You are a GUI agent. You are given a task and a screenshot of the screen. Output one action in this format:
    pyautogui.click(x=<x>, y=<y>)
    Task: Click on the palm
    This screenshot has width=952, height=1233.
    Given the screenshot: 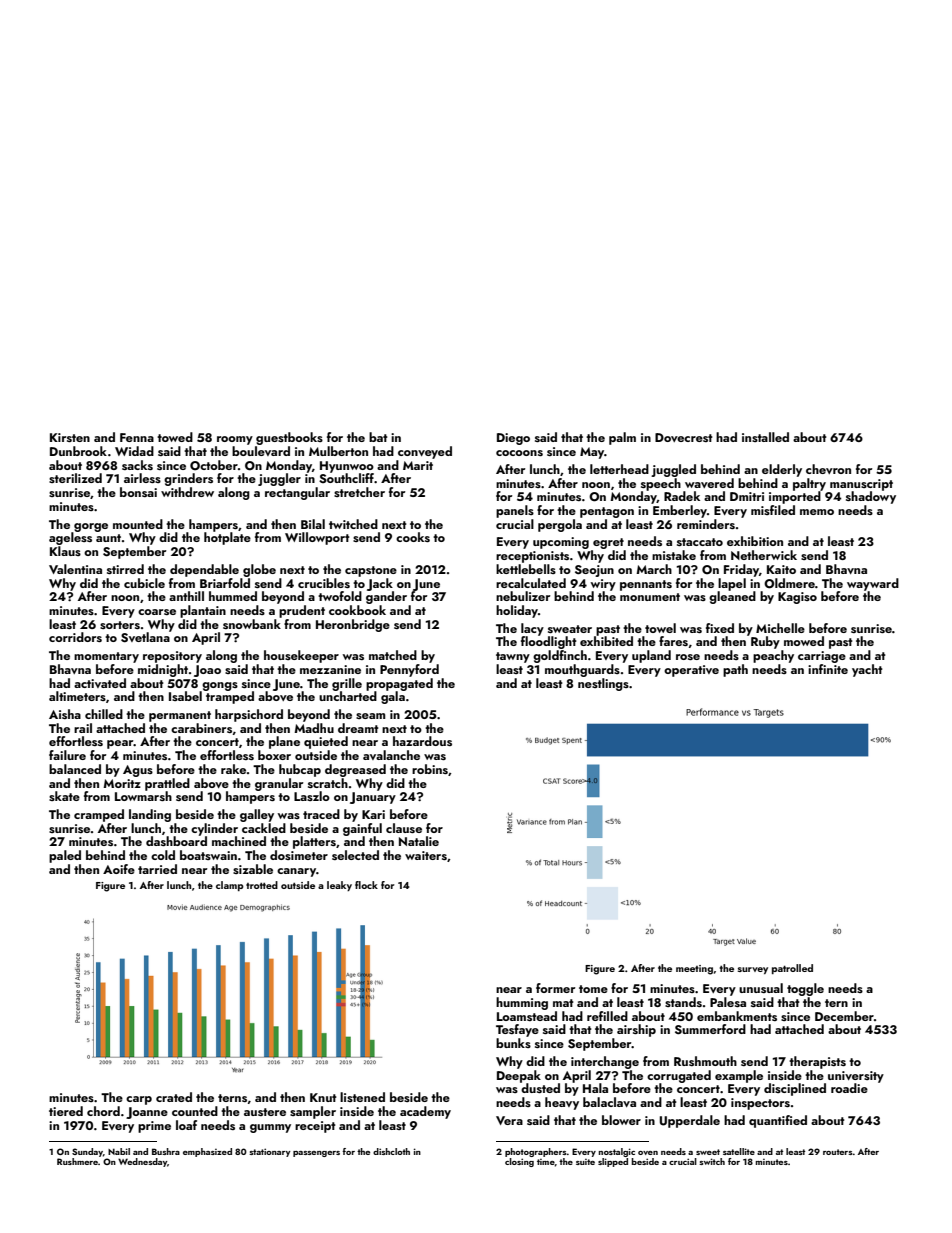 What is the action you would take?
    pyautogui.click(x=622, y=438)
